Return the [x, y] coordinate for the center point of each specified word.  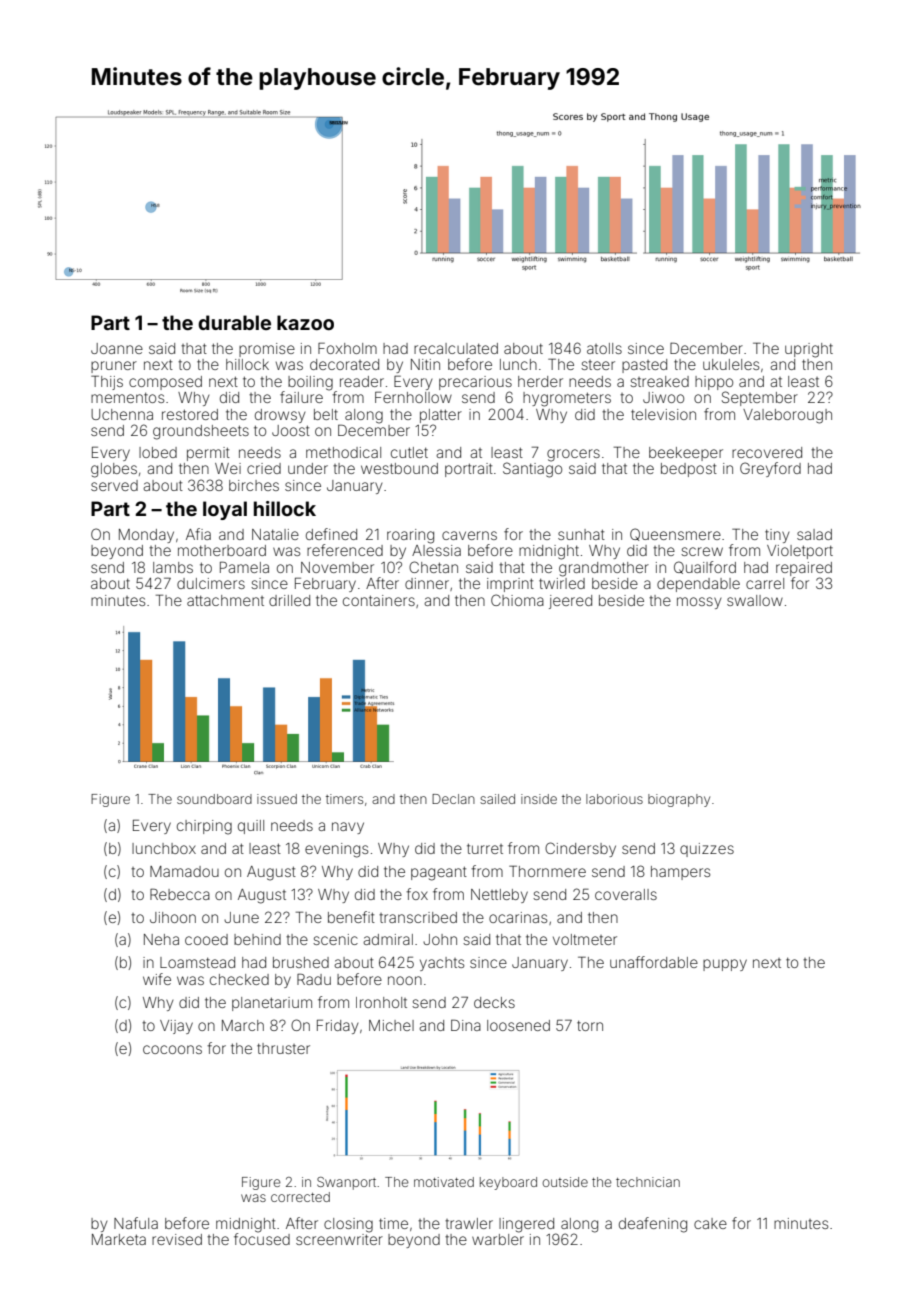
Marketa [119, 1239]
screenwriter [339, 1239]
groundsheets [201, 432]
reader [362, 381]
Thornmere [547, 871]
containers [379, 600]
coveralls [626, 894]
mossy [699, 603]
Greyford [770, 469]
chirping [204, 827]
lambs [173, 567]
